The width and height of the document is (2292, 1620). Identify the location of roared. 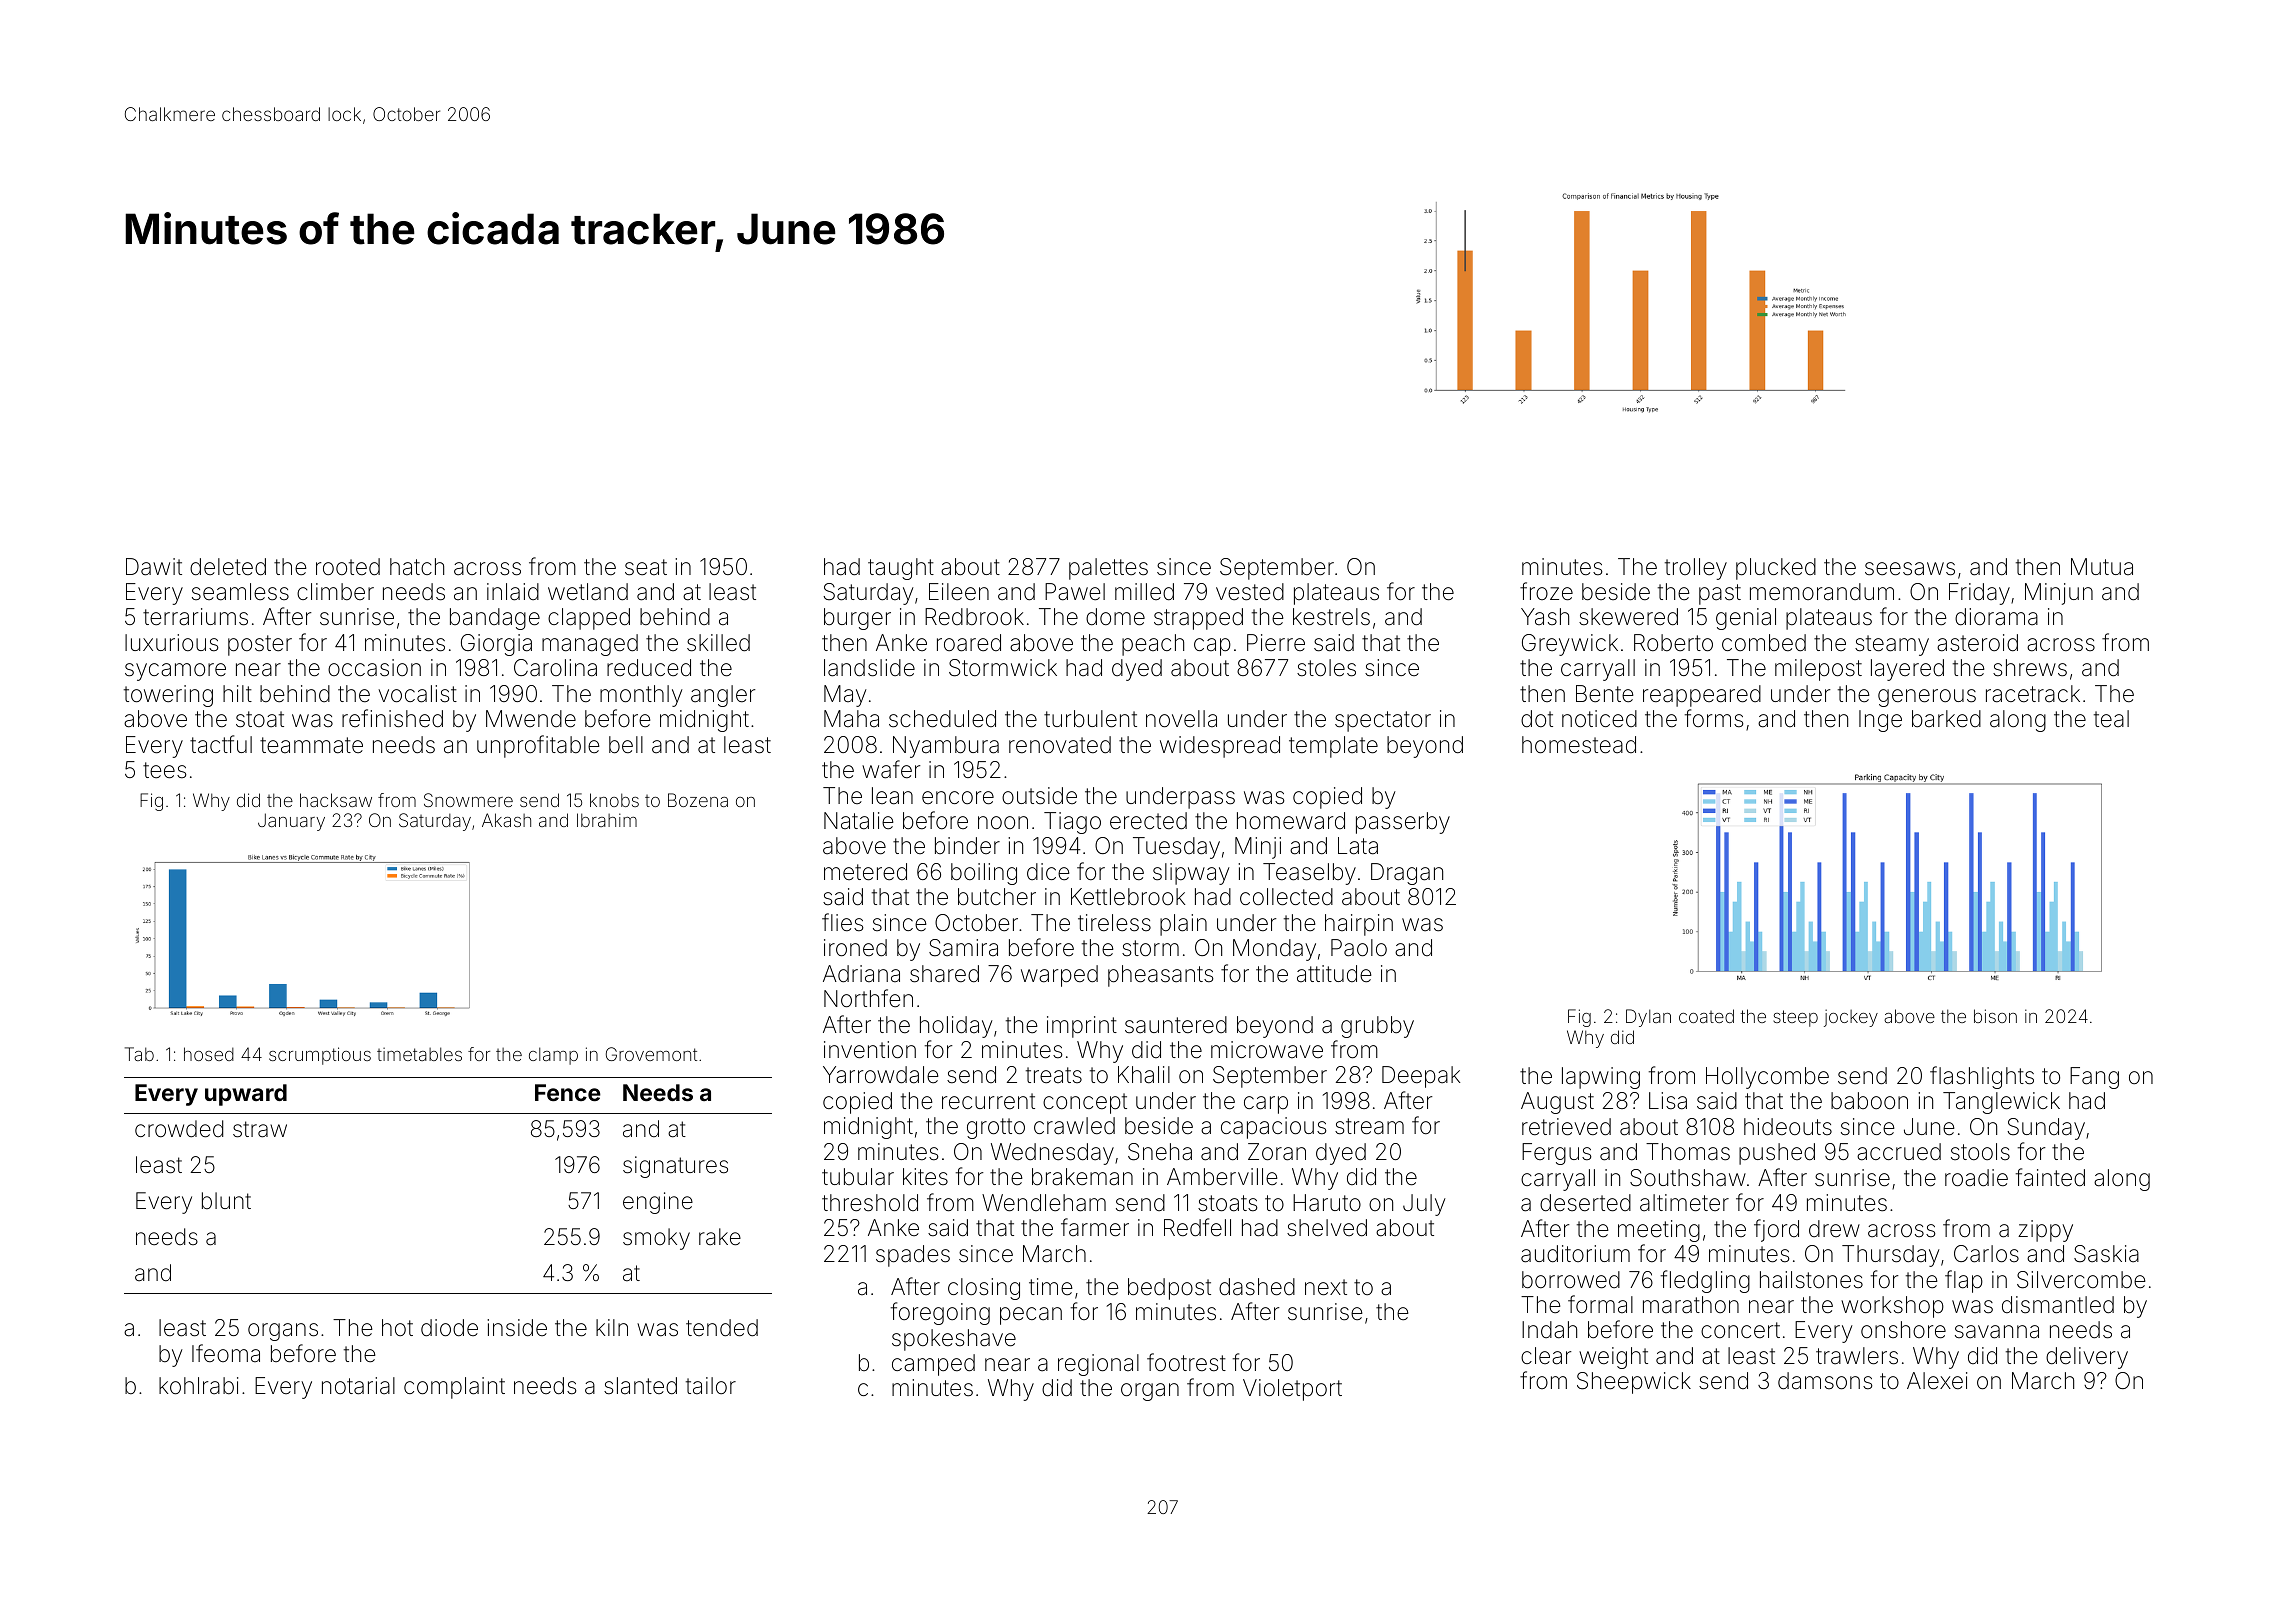
(969, 643).
